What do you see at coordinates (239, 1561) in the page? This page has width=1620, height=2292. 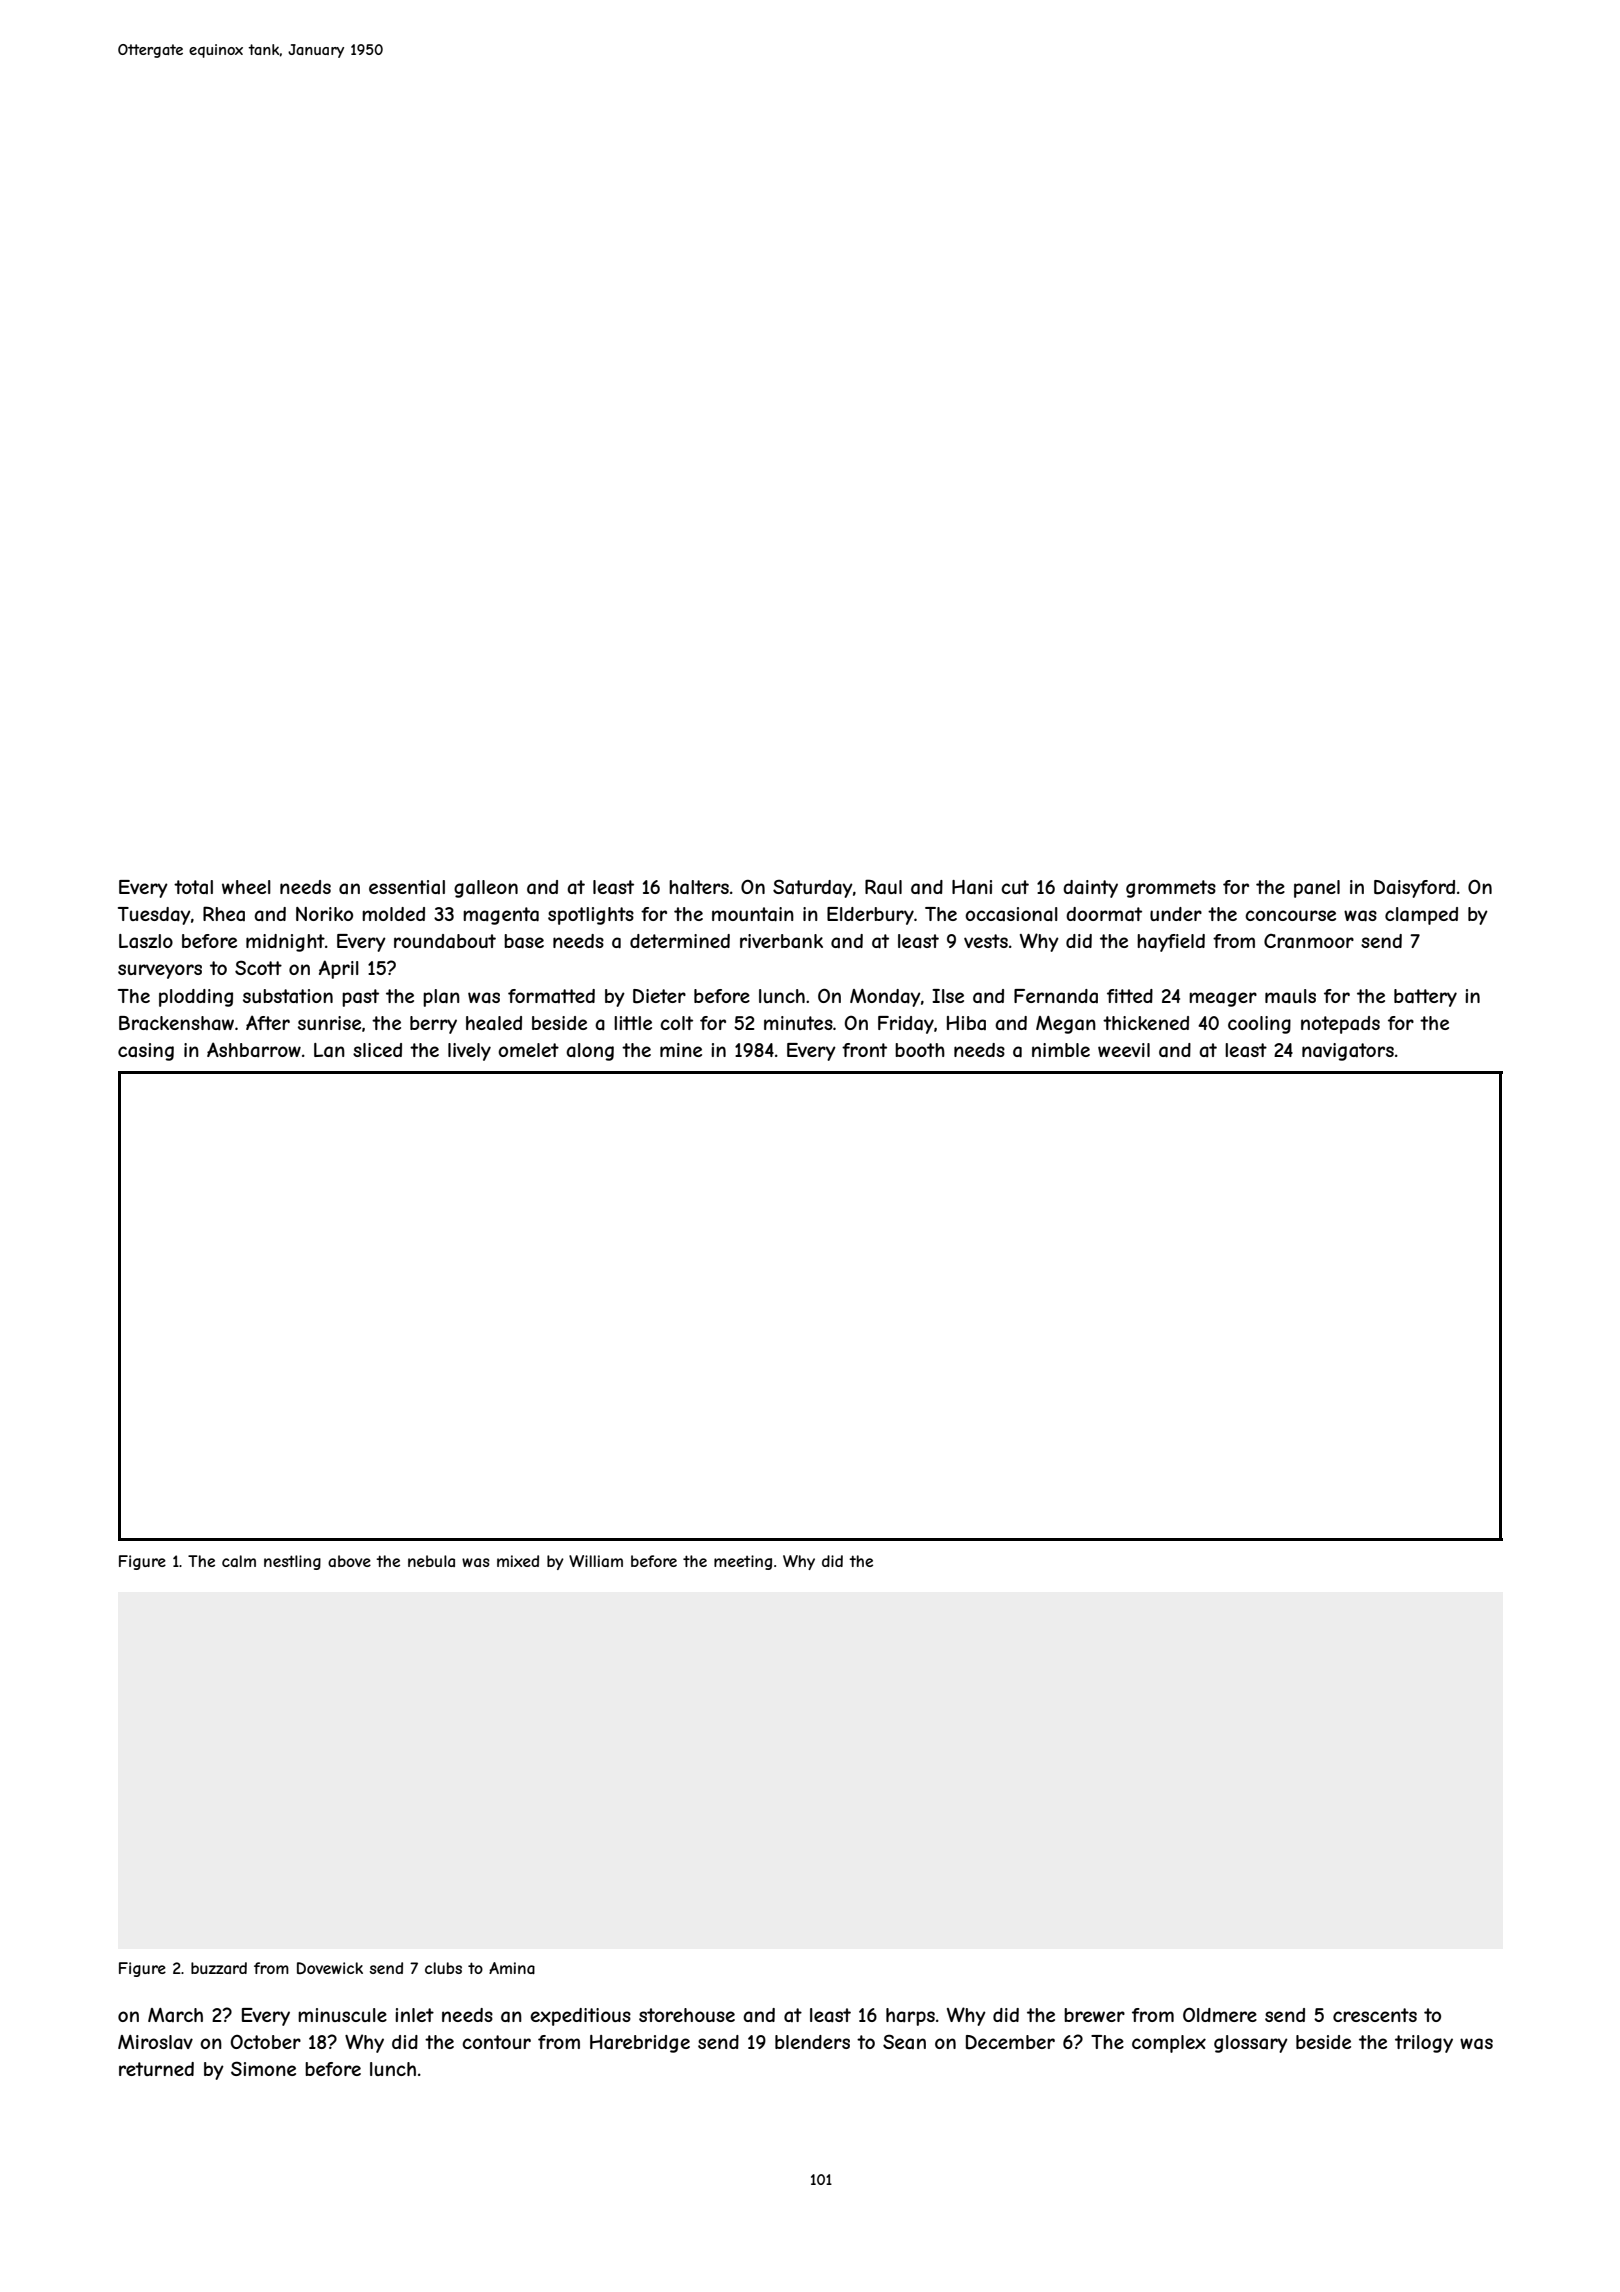 I see `calm` at bounding box center [239, 1561].
